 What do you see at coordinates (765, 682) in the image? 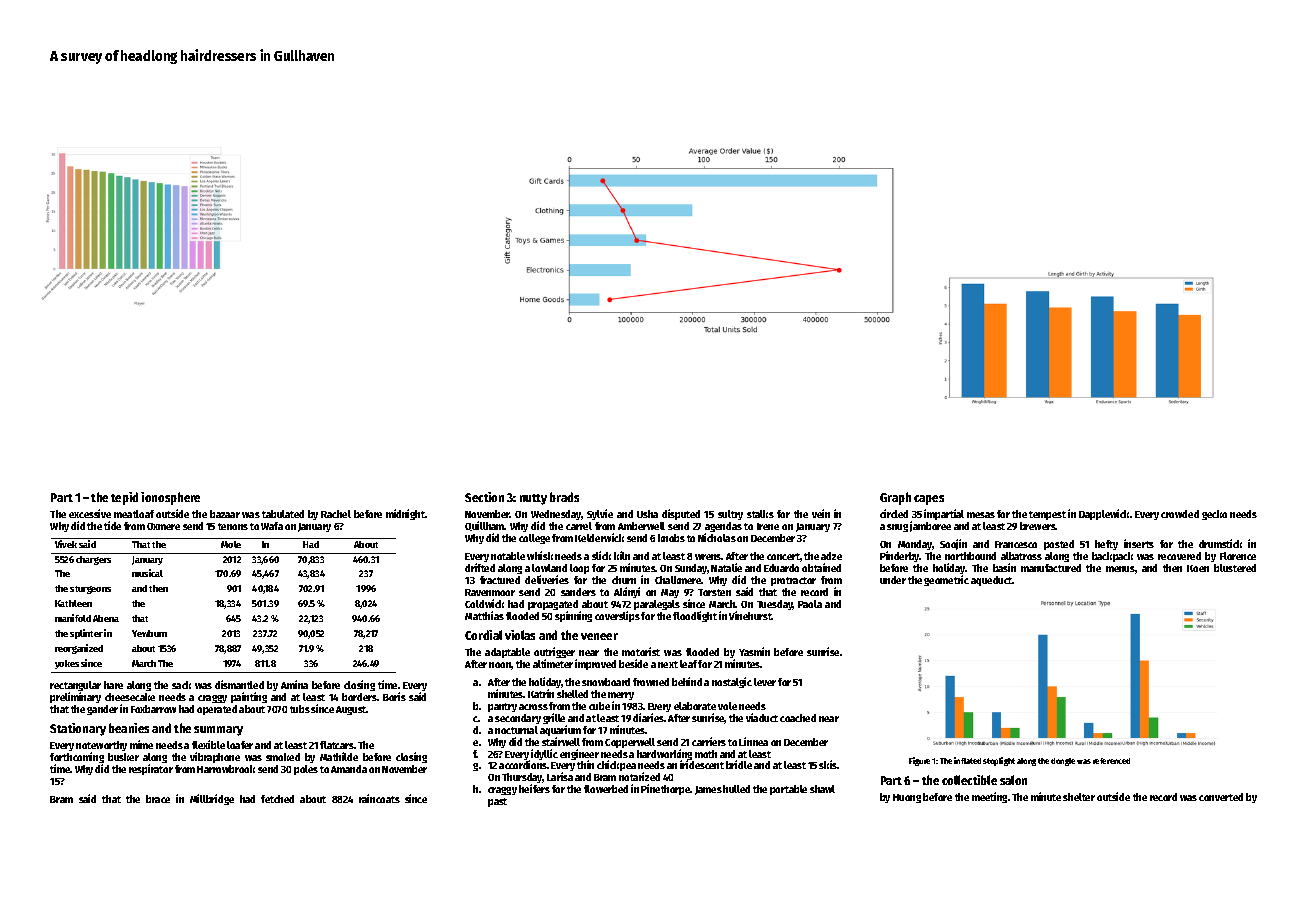
I see `lever` at bounding box center [765, 682].
